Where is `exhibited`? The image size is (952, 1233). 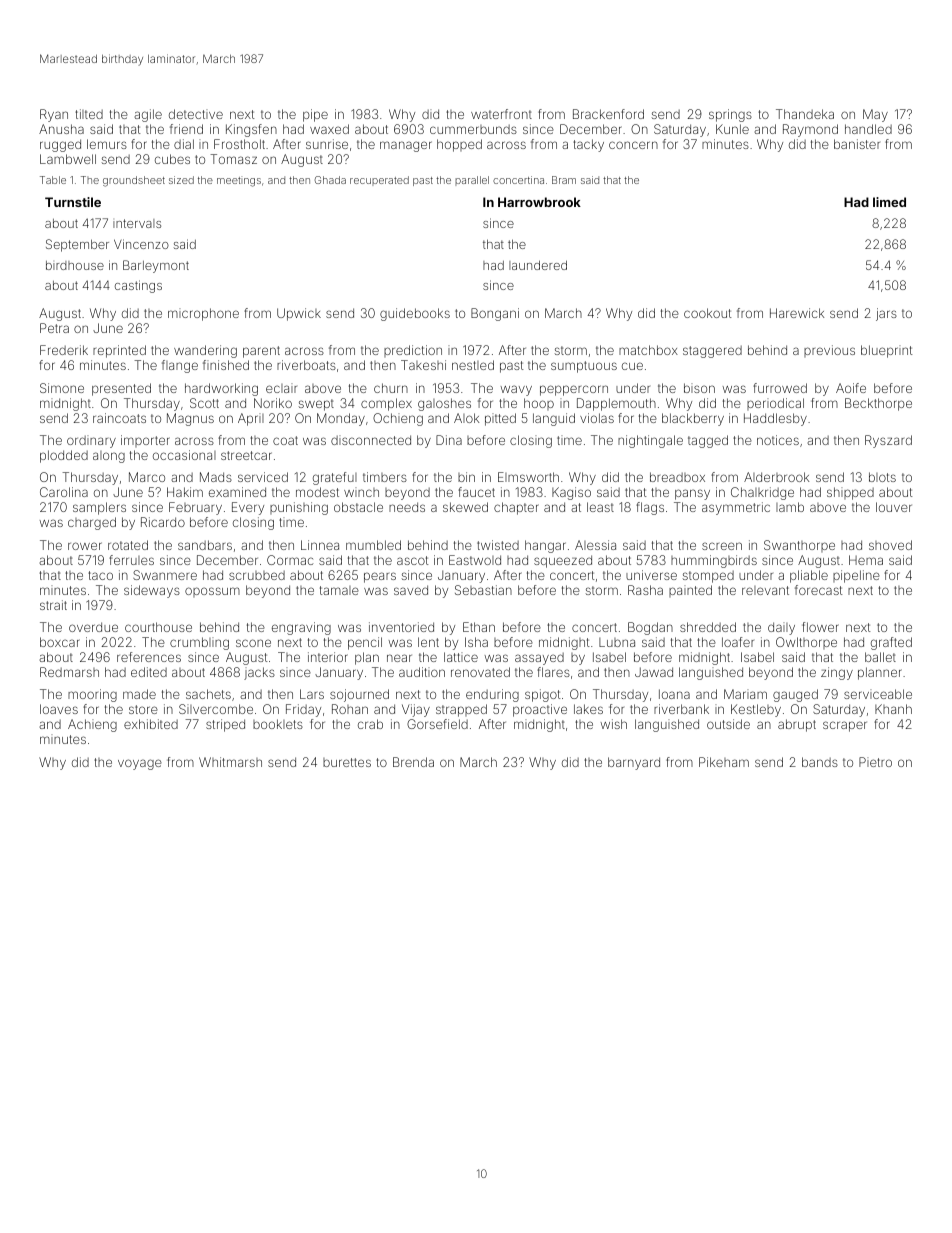 exhibited is located at coordinates (151, 724).
